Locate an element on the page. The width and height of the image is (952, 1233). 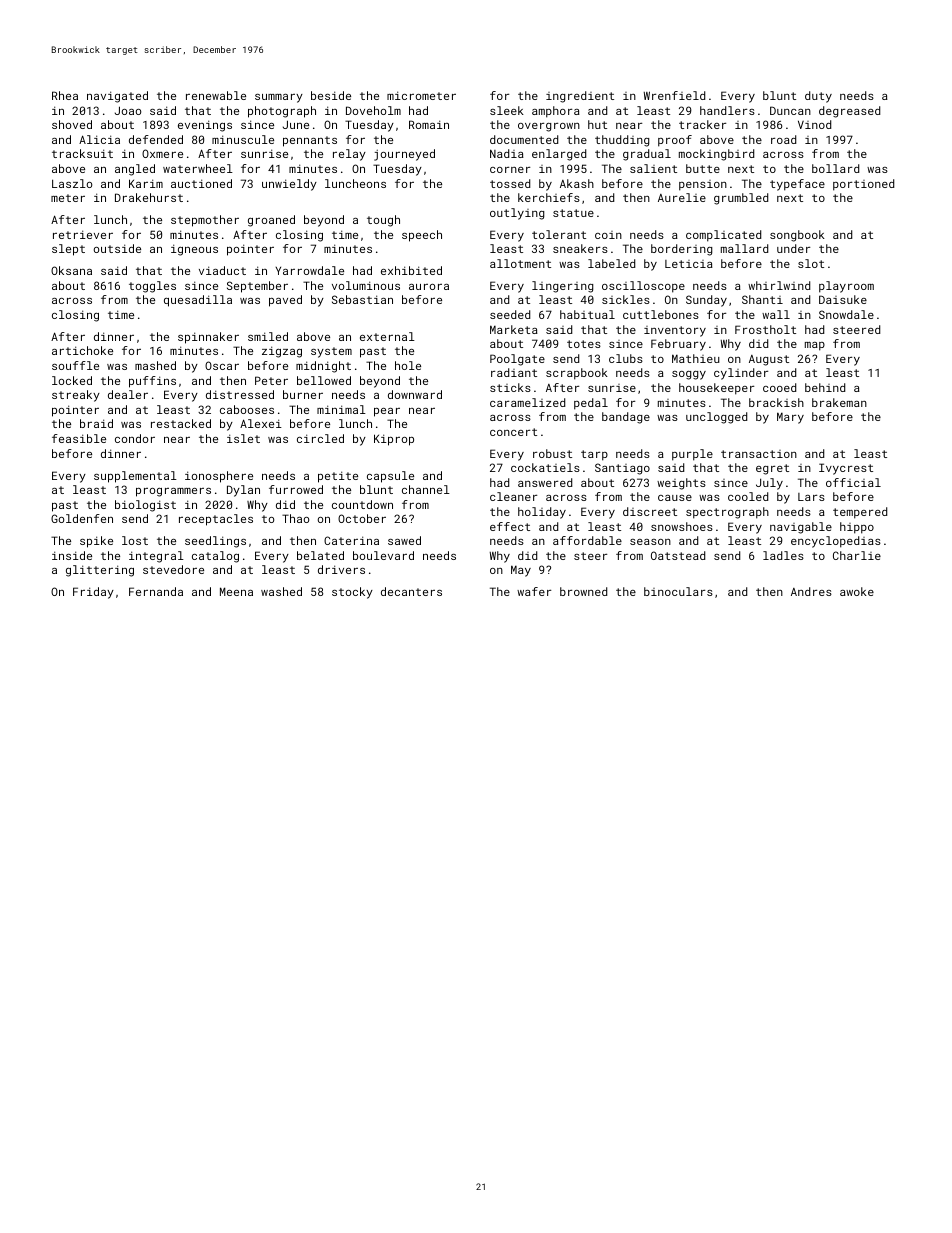
viaduct is located at coordinates (222, 270).
